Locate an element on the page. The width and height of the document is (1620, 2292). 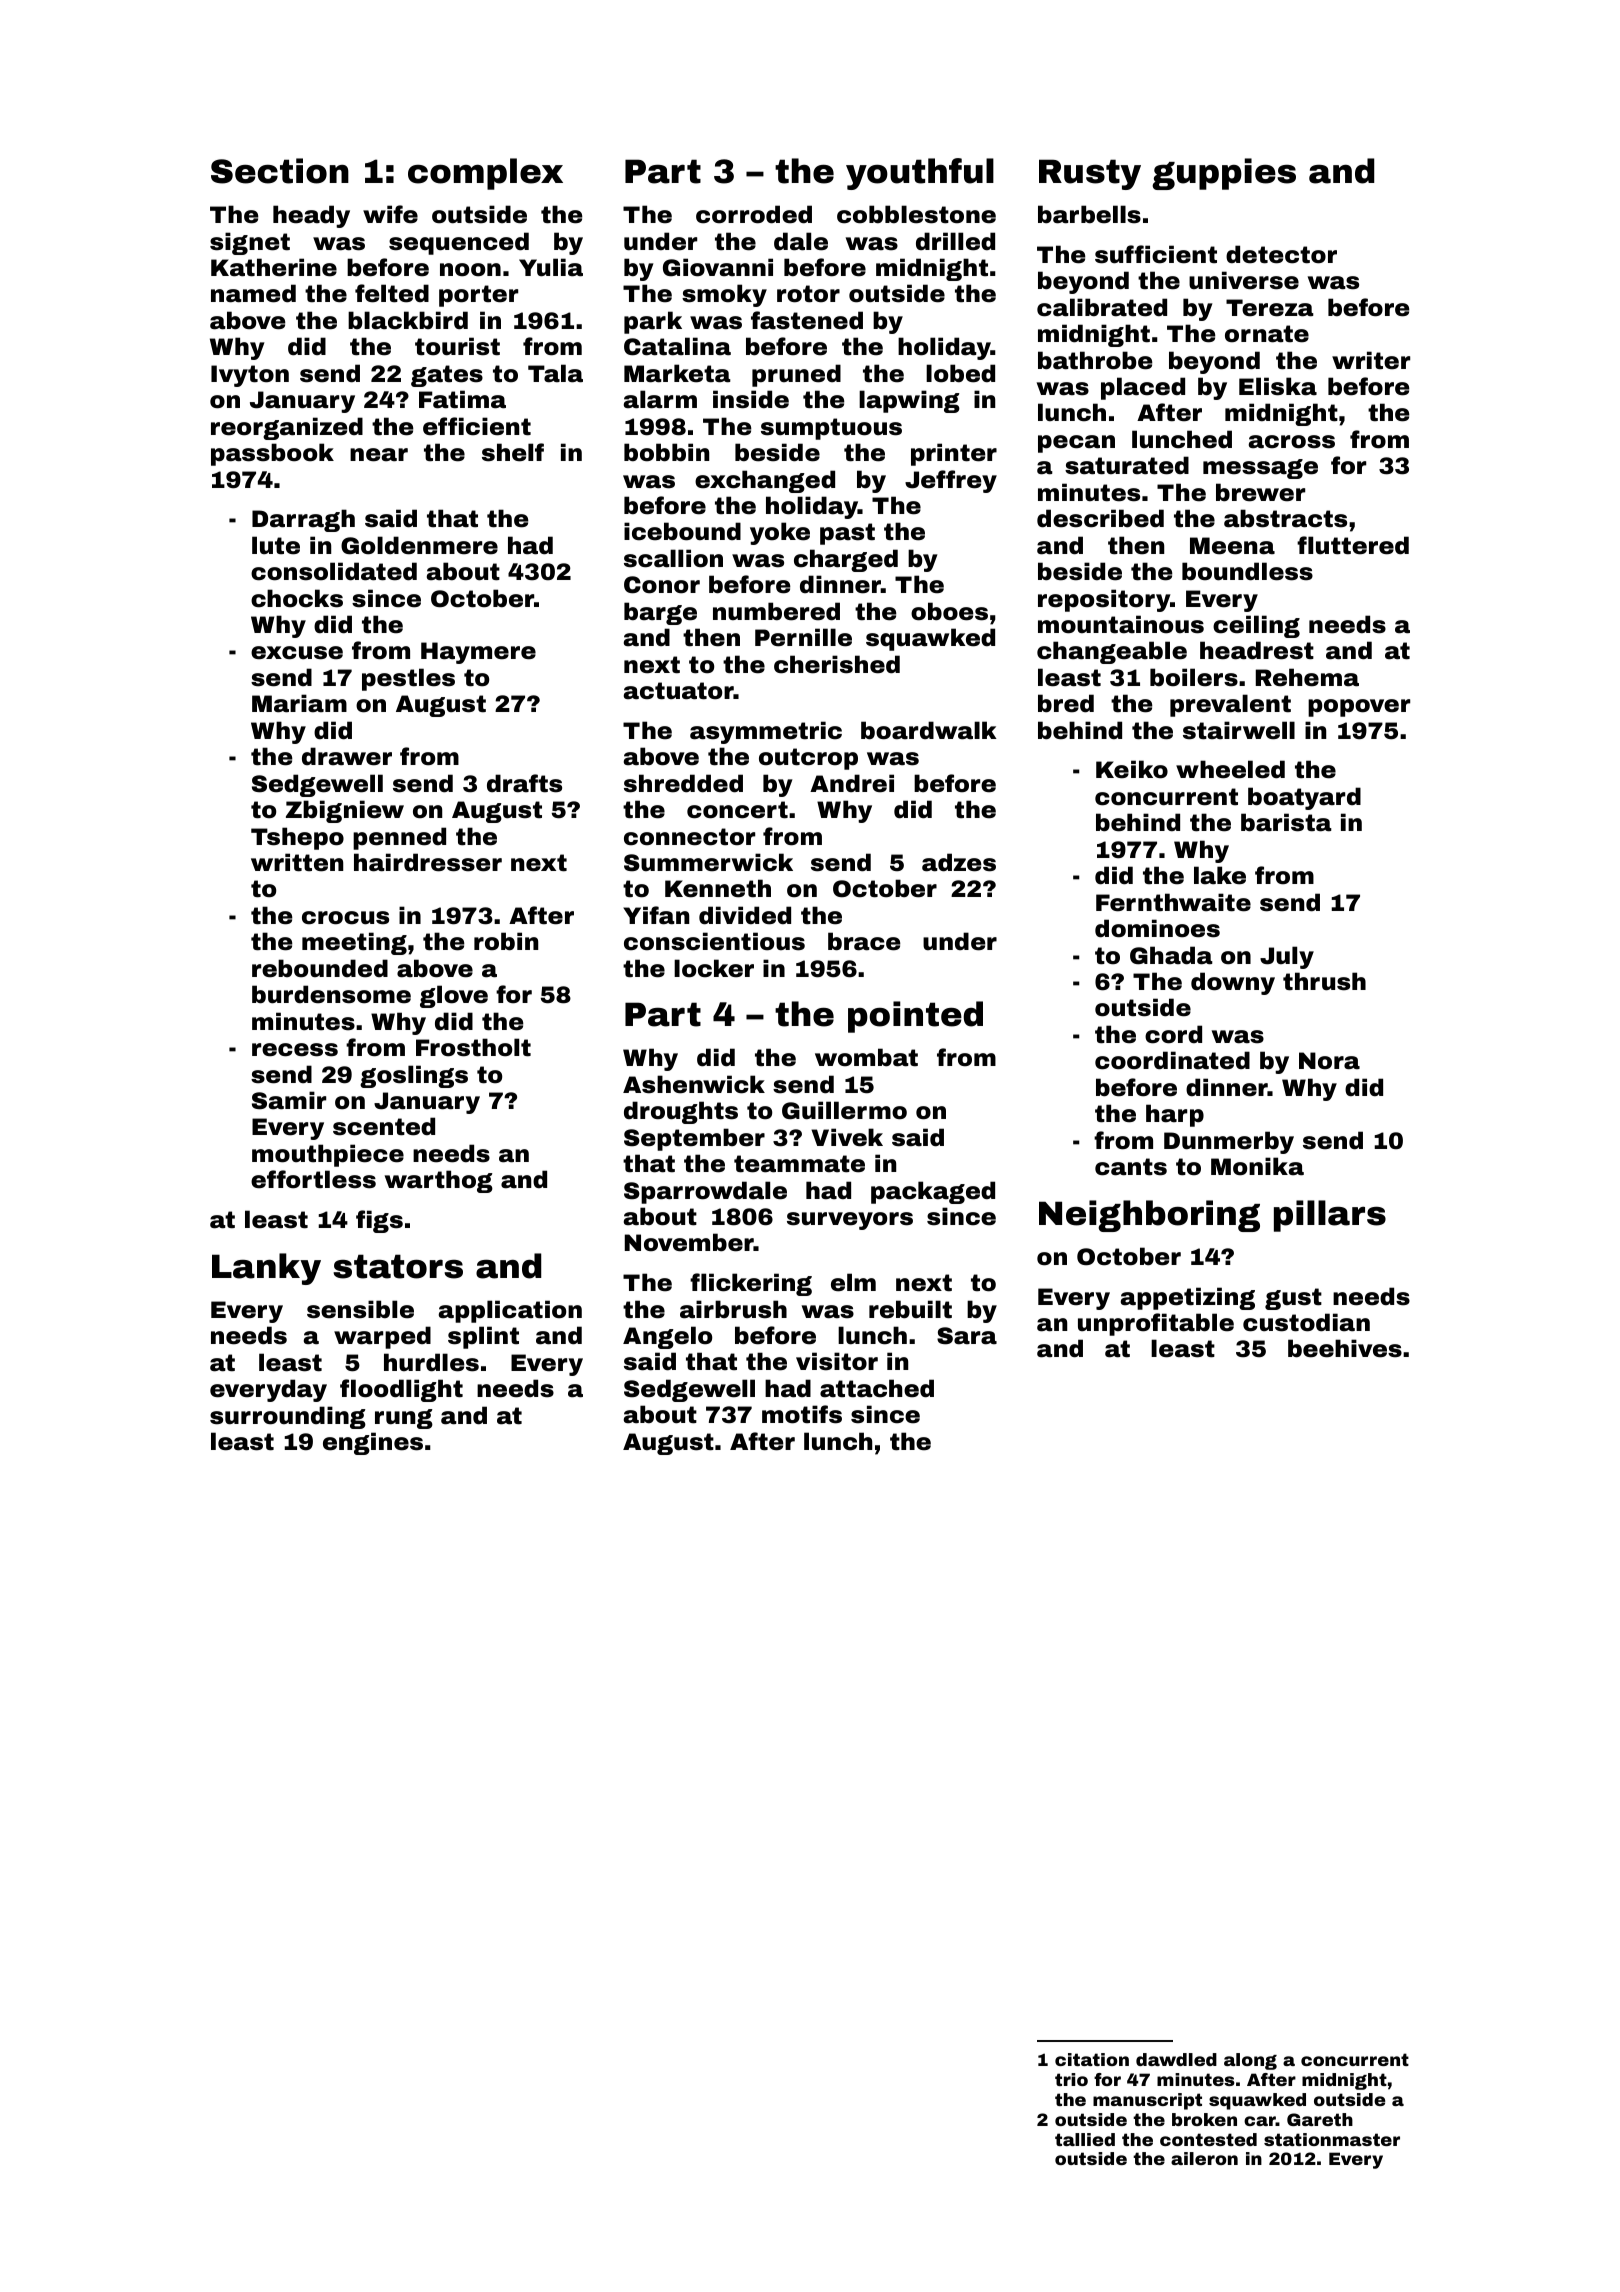
engines is located at coordinates (373, 1443).
